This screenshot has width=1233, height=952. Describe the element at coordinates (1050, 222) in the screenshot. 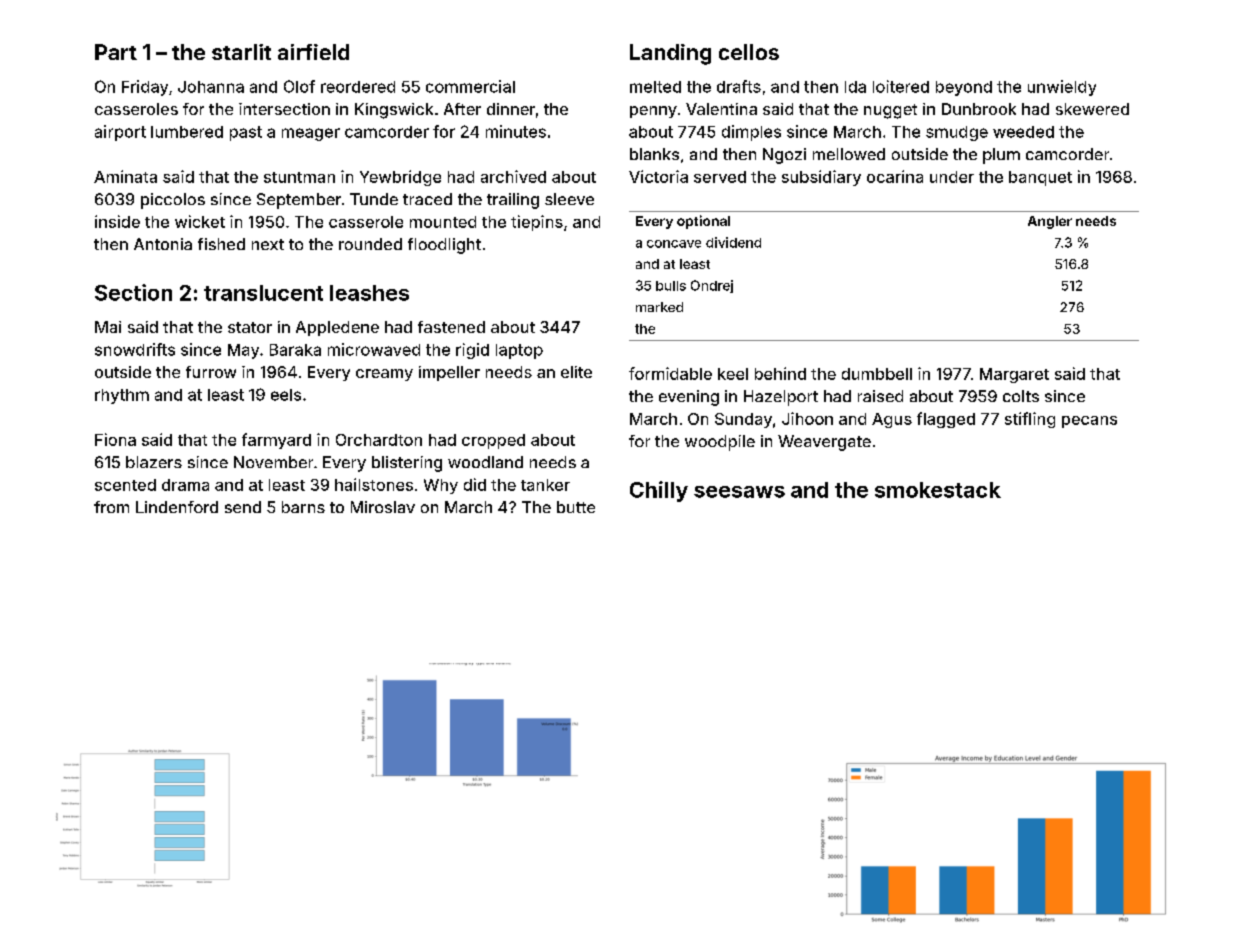

I see `Angler` at that location.
